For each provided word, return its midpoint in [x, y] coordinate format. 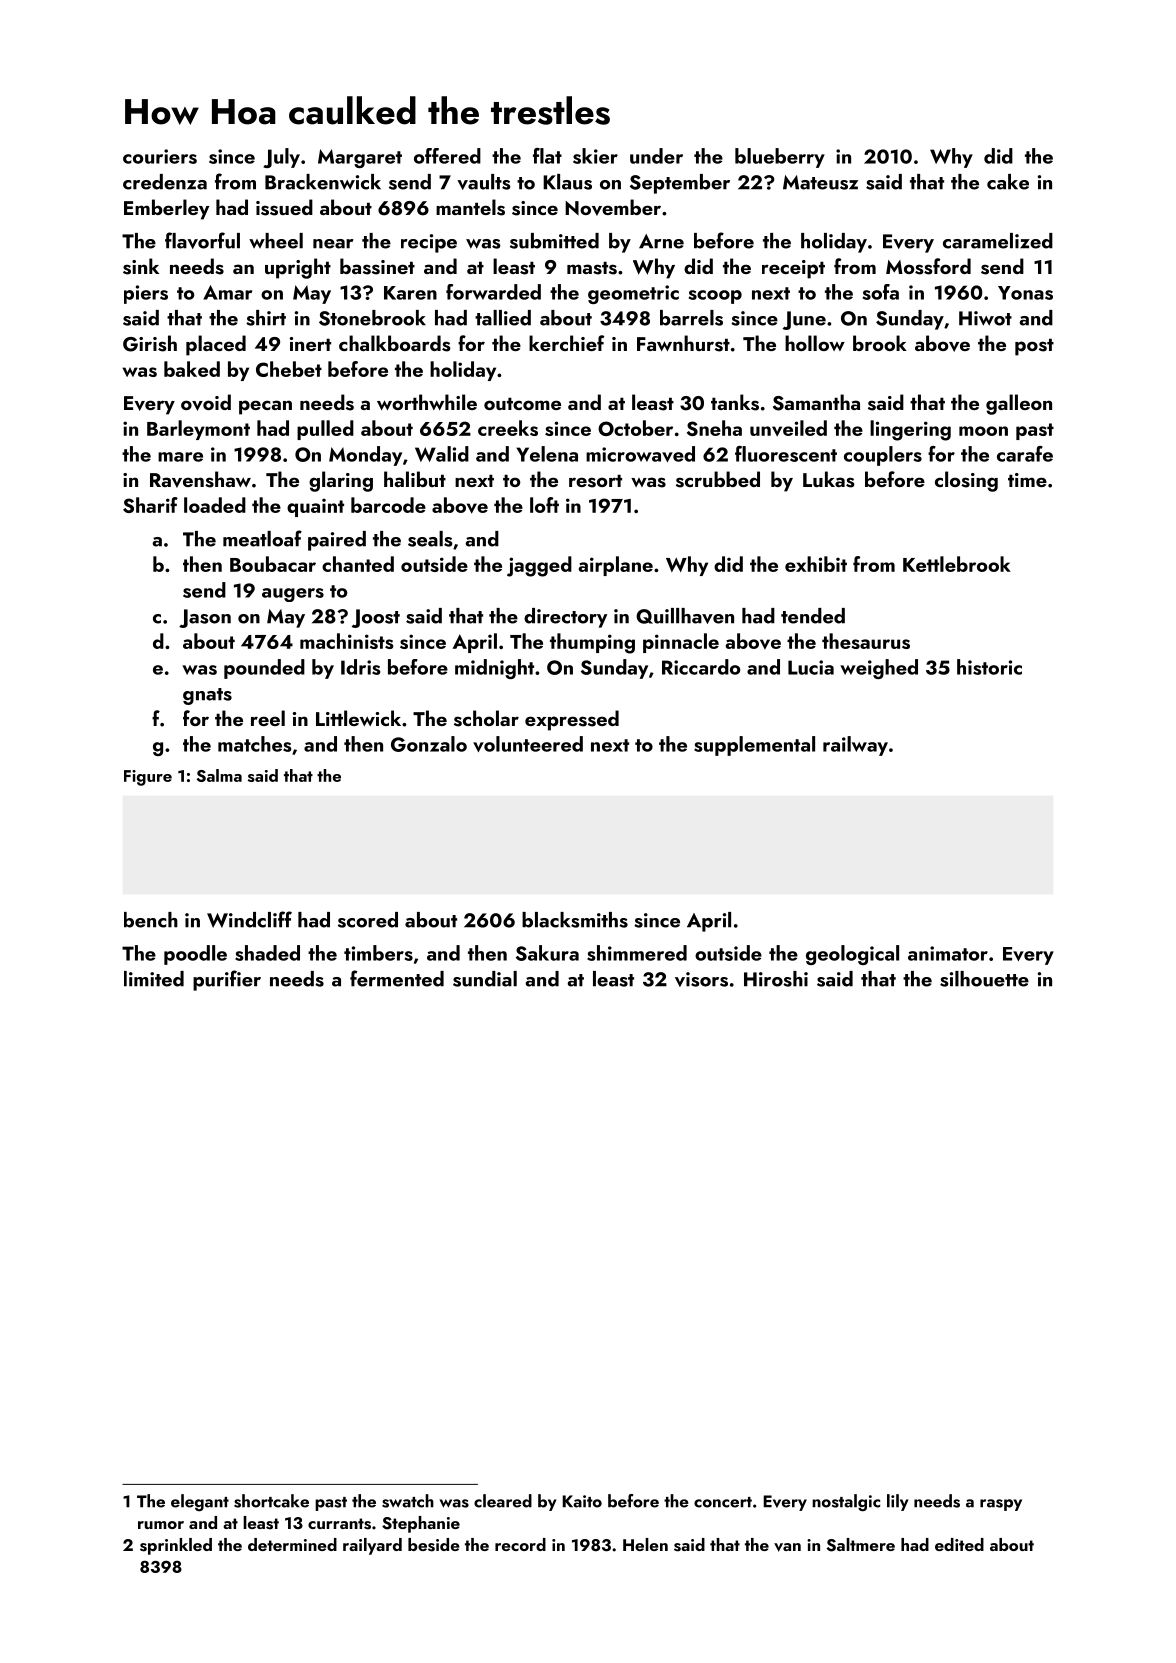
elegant [200, 1503]
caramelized [998, 241]
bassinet [377, 266]
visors [701, 979]
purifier [227, 980]
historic [989, 667]
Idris [360, 667]
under [656, 156]
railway [855, 746]
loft [544, 505]
